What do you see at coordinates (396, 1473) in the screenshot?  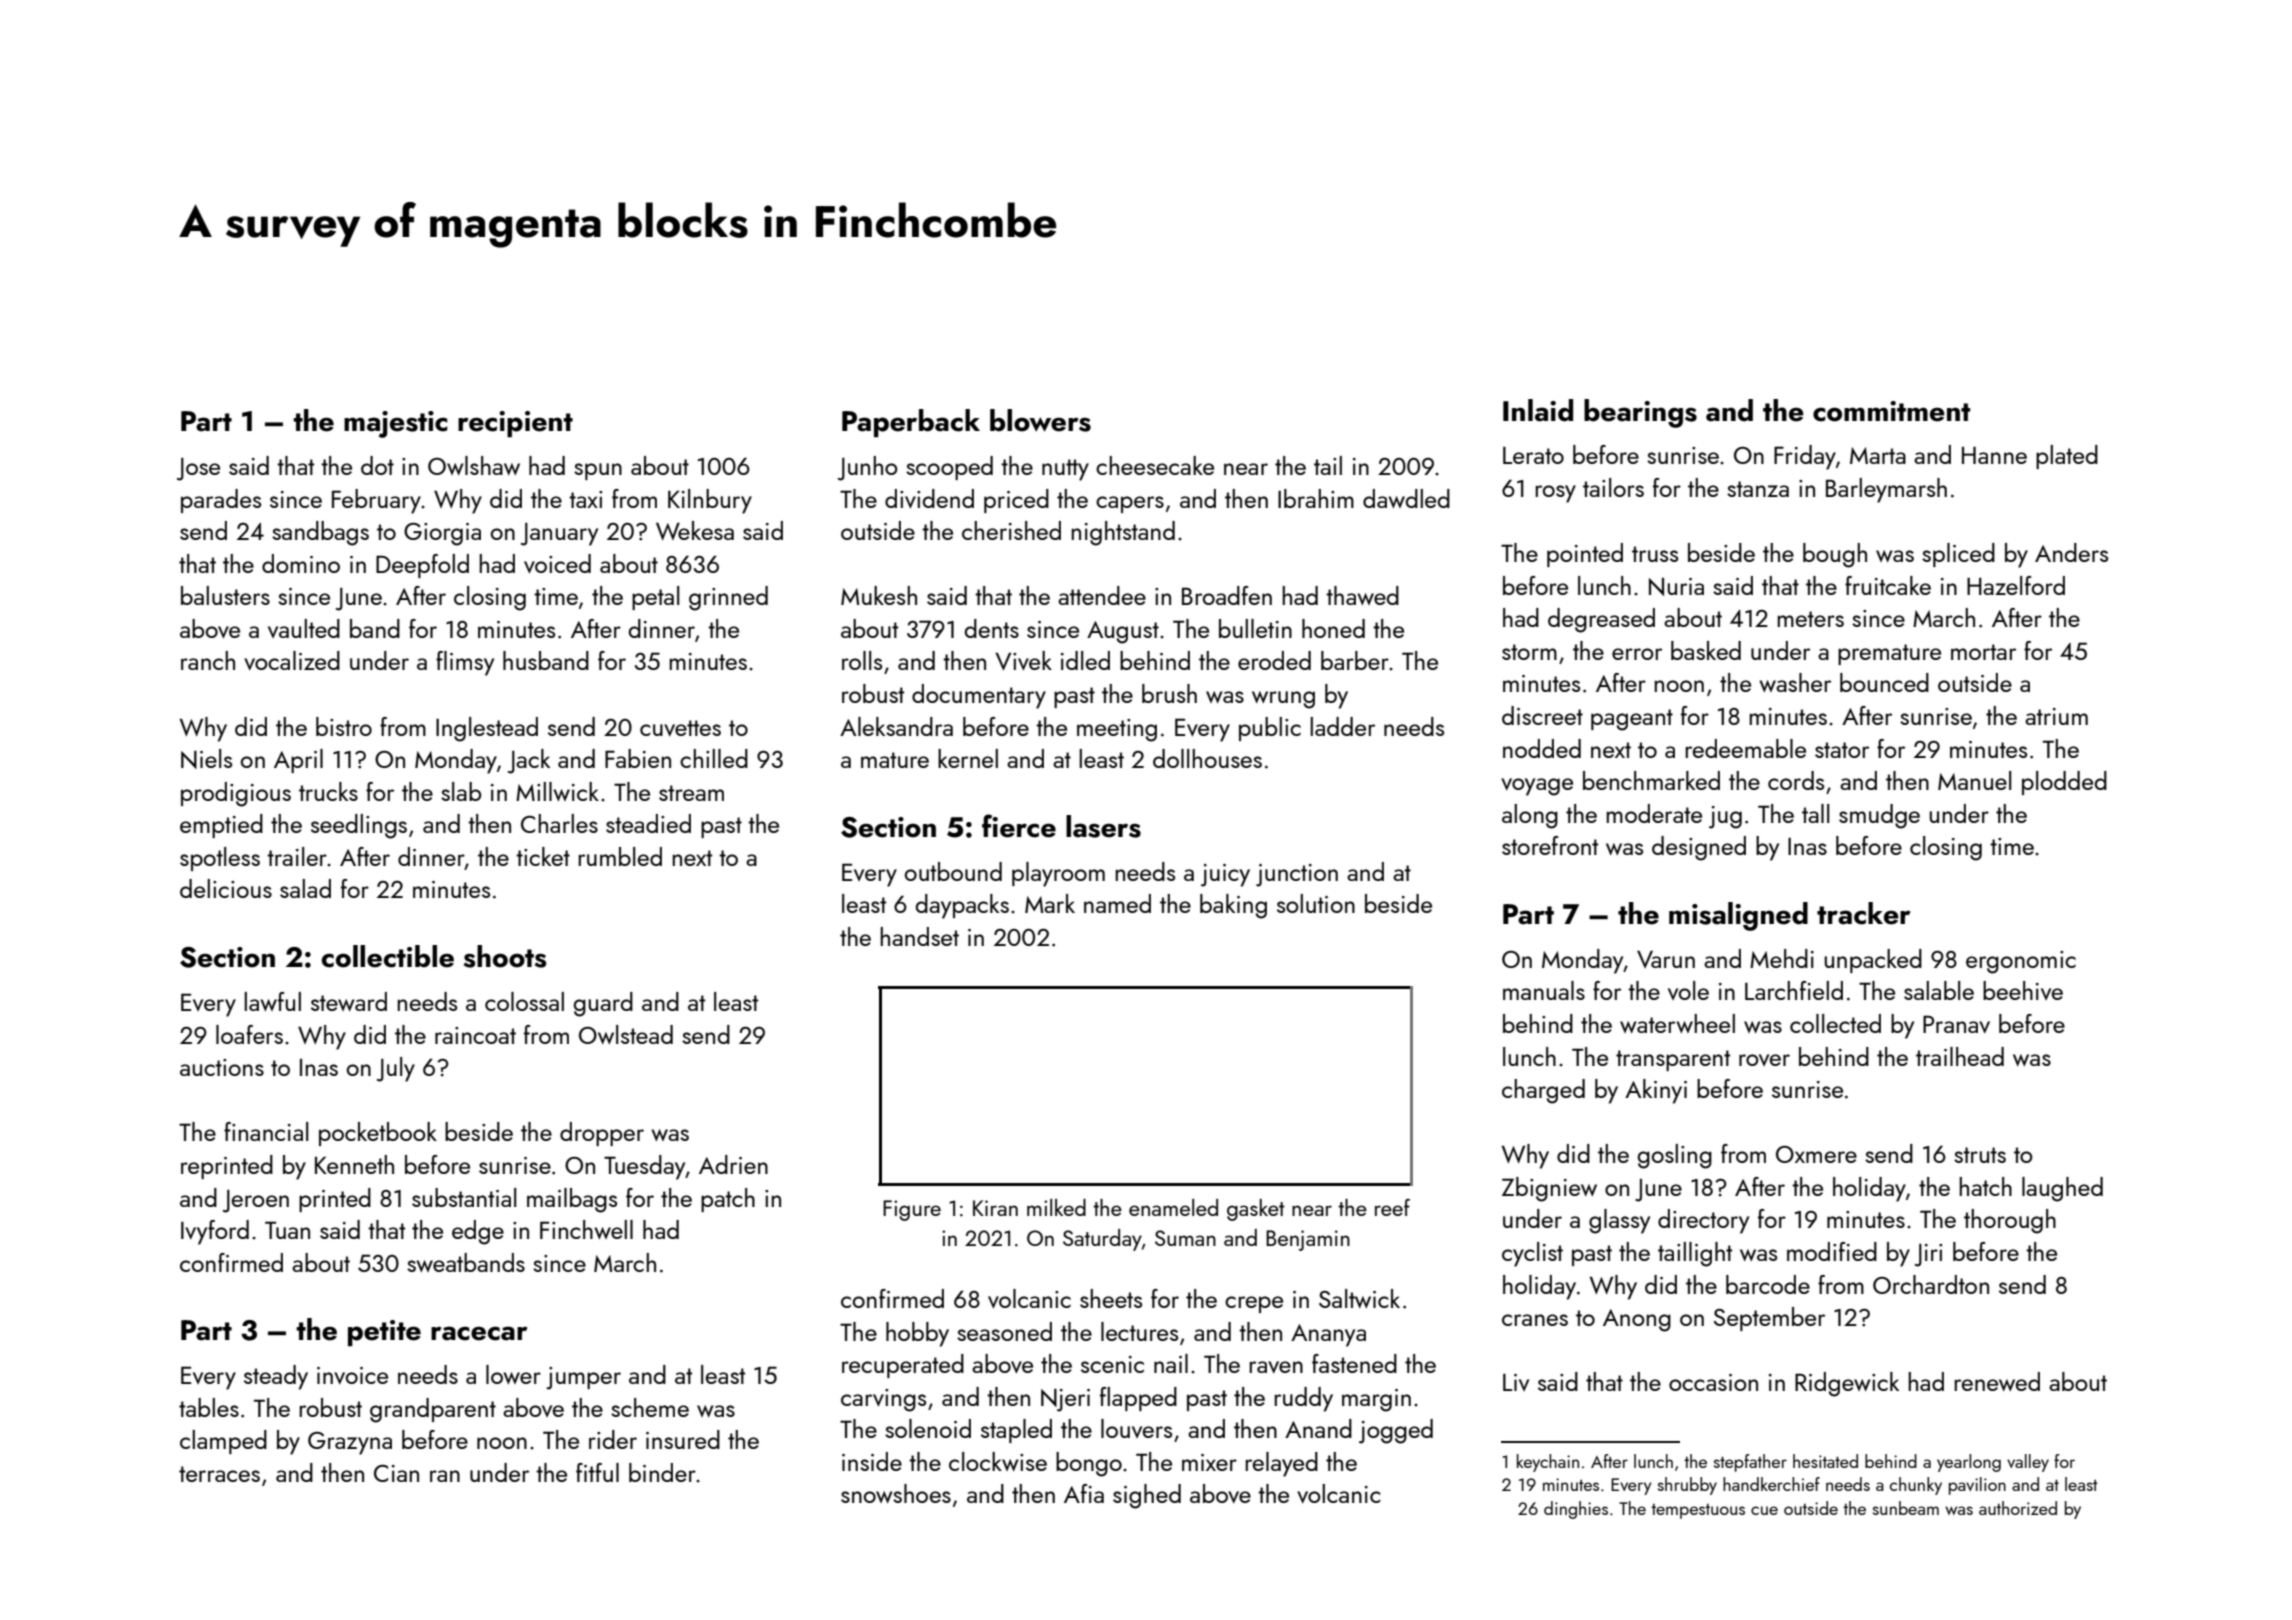 I see `Cian` at bounding box center [396, 1473].
